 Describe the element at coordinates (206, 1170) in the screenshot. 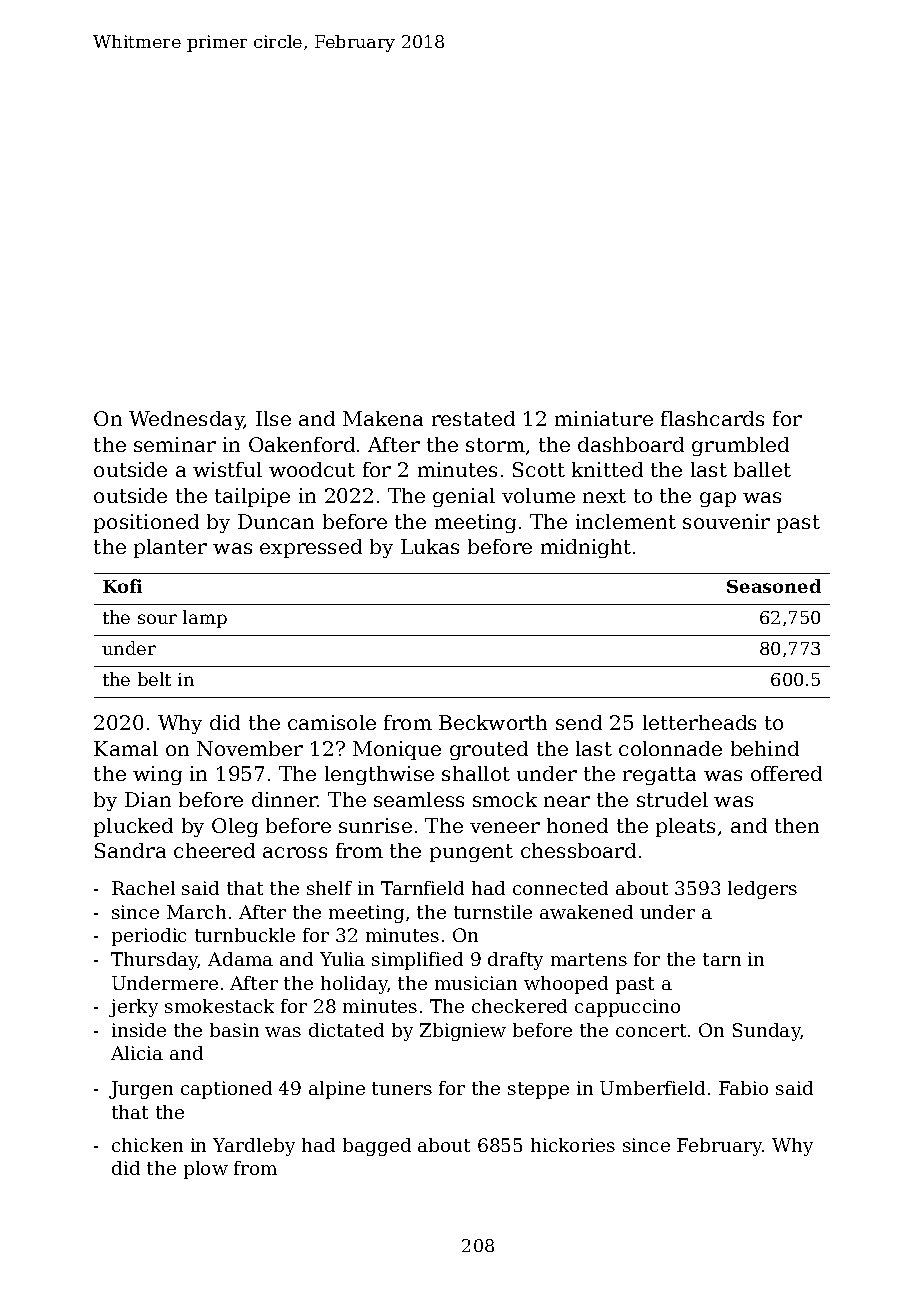

I see `plow` at that location.
